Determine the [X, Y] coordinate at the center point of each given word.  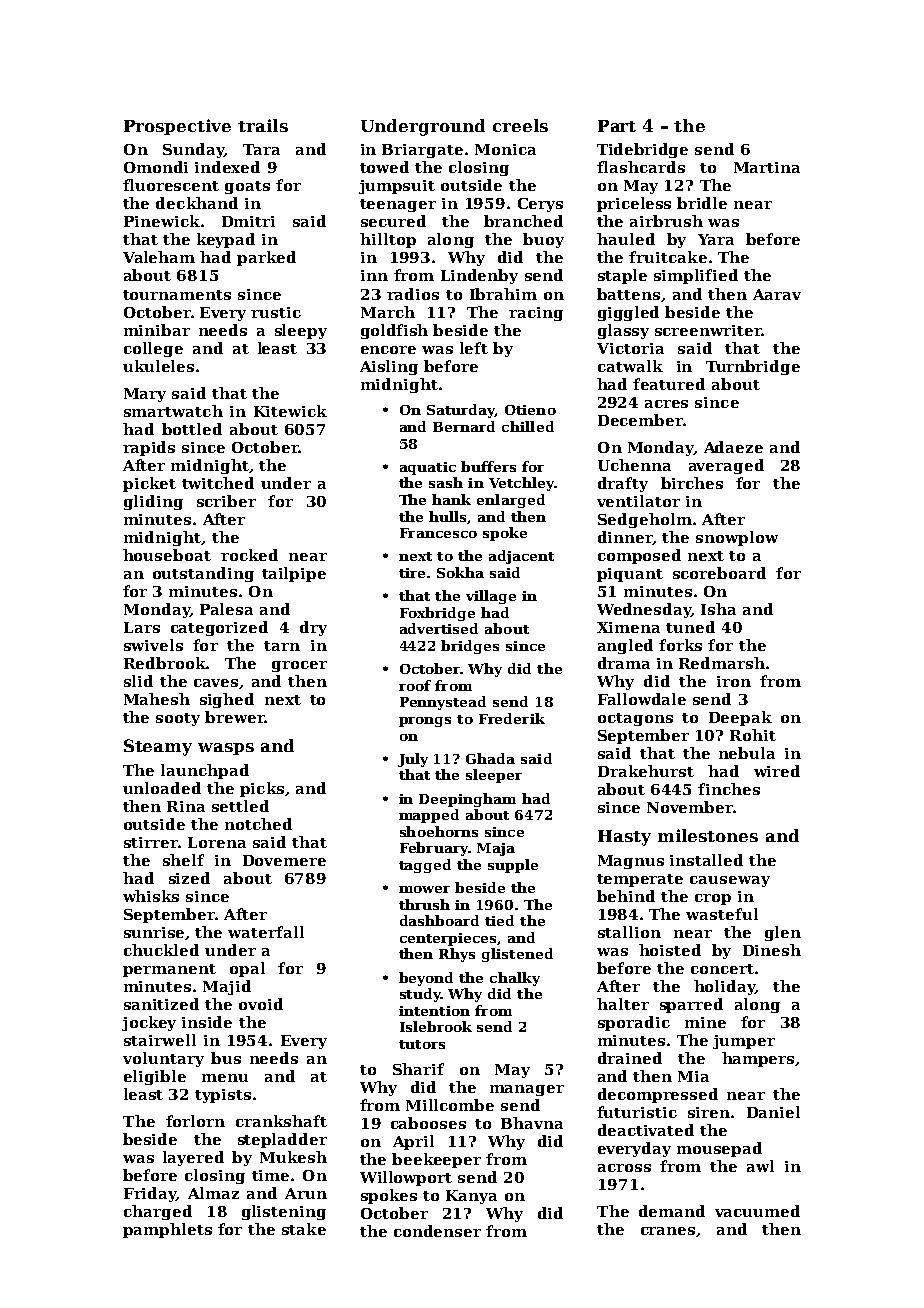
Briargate [422, 151]
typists [223, 1096]
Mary [145, 395]
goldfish [394, 331]
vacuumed [757, 1211]
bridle [702, 203]
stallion [629, 932]
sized [189, 878]
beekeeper [436, 1160]
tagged [425, 866]
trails [263, 125]
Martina [767, 167]
